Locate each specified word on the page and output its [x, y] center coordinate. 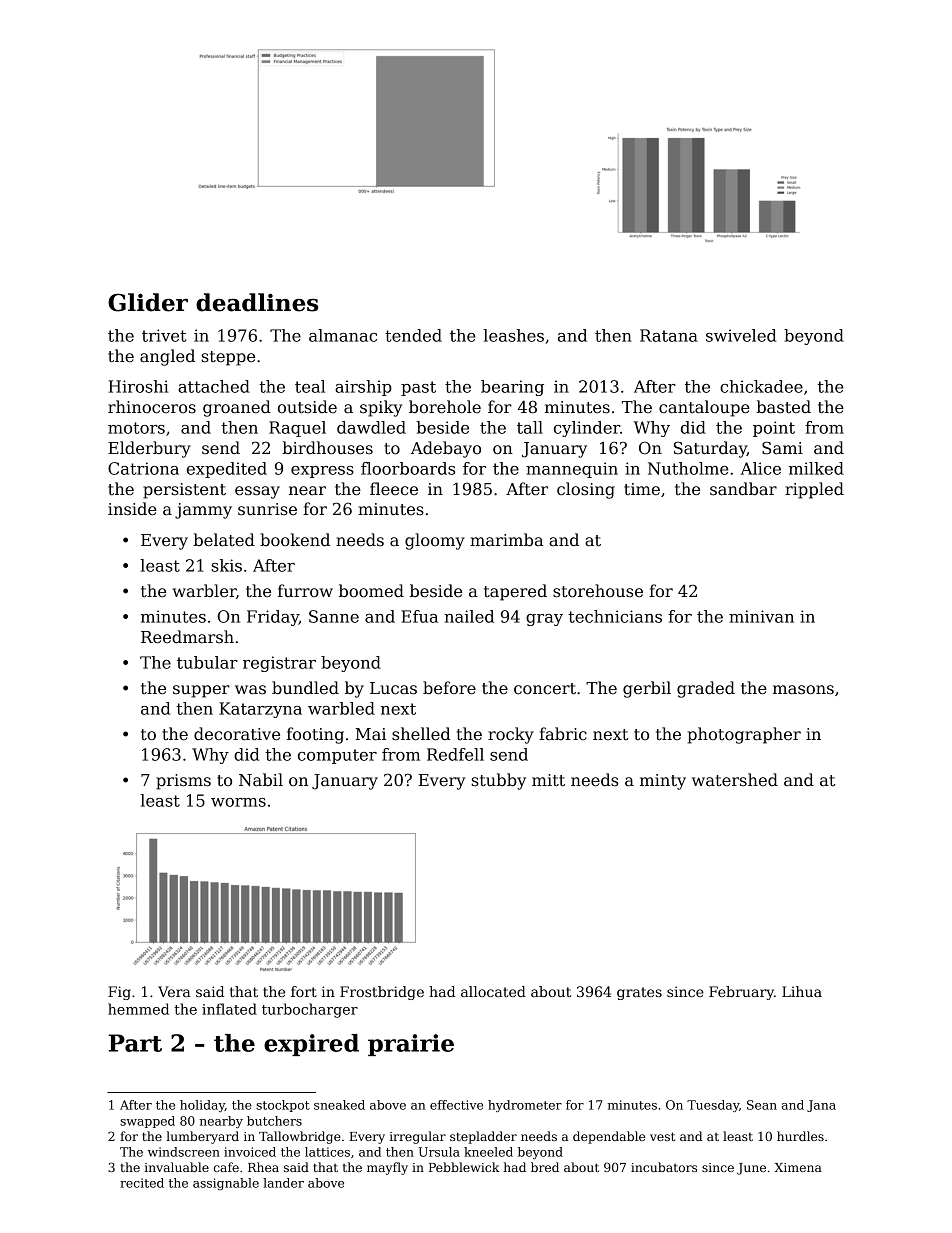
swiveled [741, 335]
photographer [744, 735]
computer [337, 756]
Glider [148, 302]
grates [639, 993]
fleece [394, 489]
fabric [563, 734]
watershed [735, 780]
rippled [814, 490]
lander [283, 1183]
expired [311, 1045]
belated [224, 540]
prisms [183, 782]
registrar [279, 664]
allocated [493, 991]
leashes [513, 335]
